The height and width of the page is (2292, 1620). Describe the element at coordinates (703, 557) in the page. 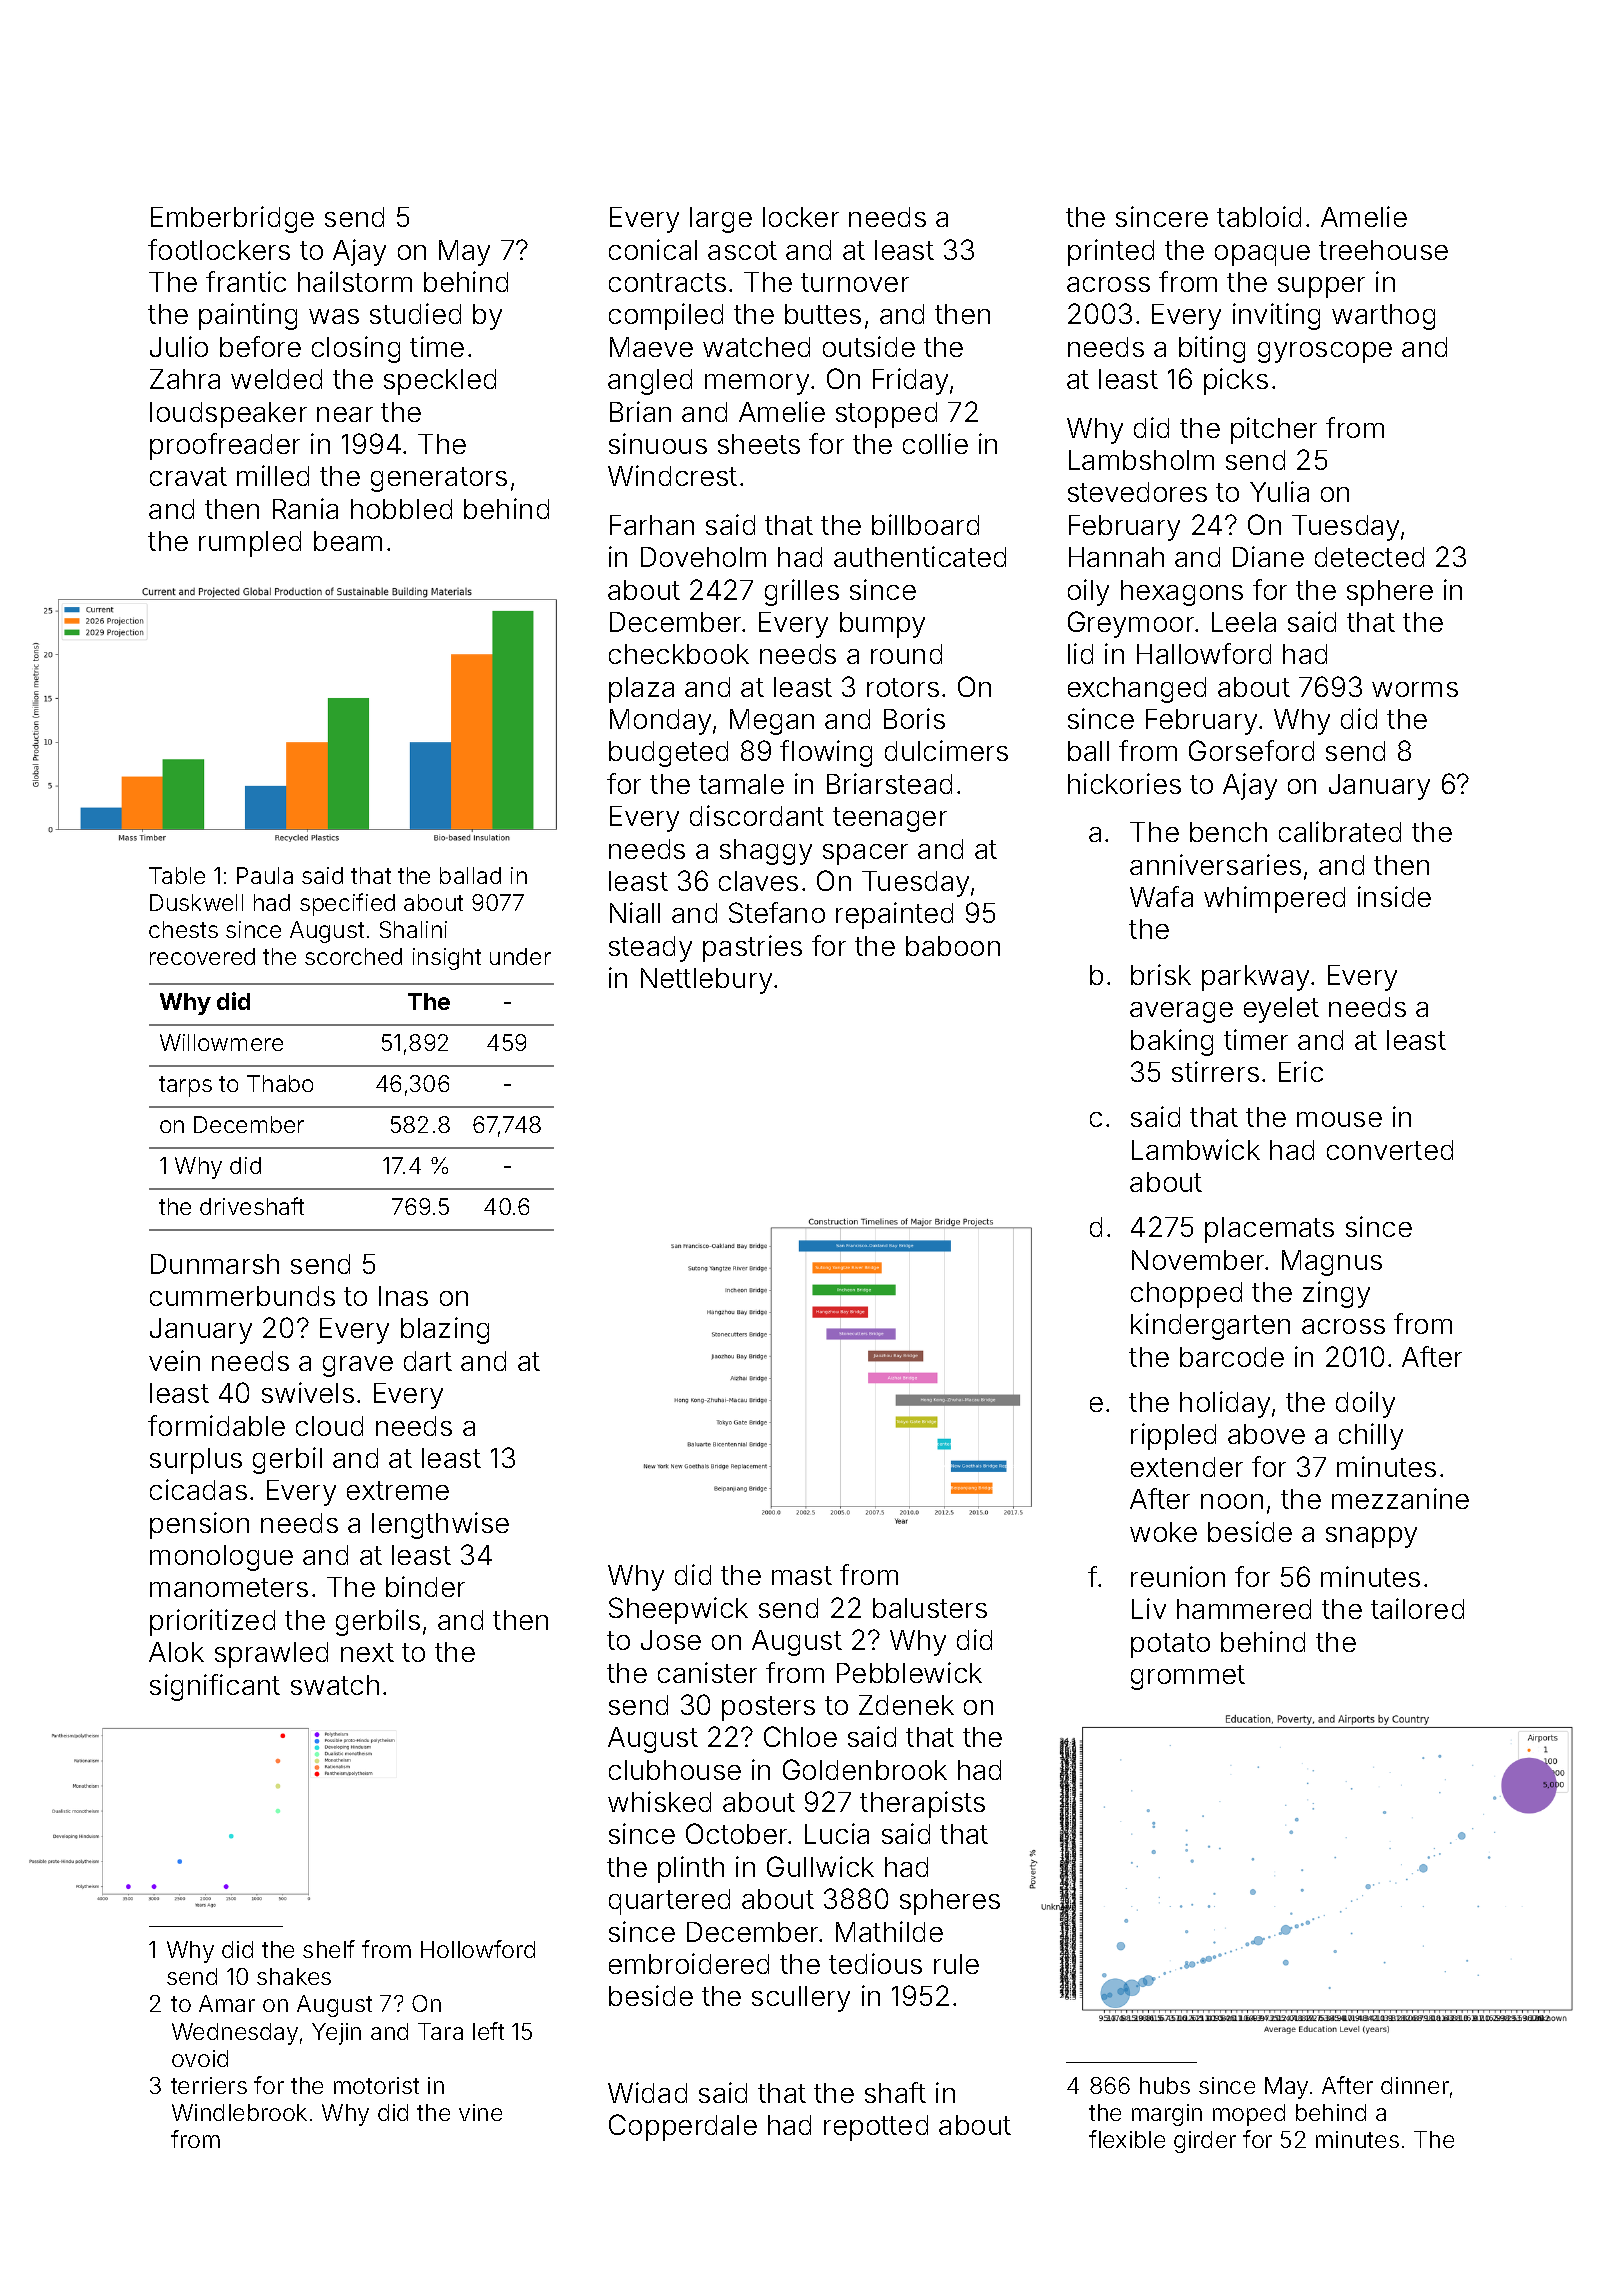

I see `Doveholm` at that location.
